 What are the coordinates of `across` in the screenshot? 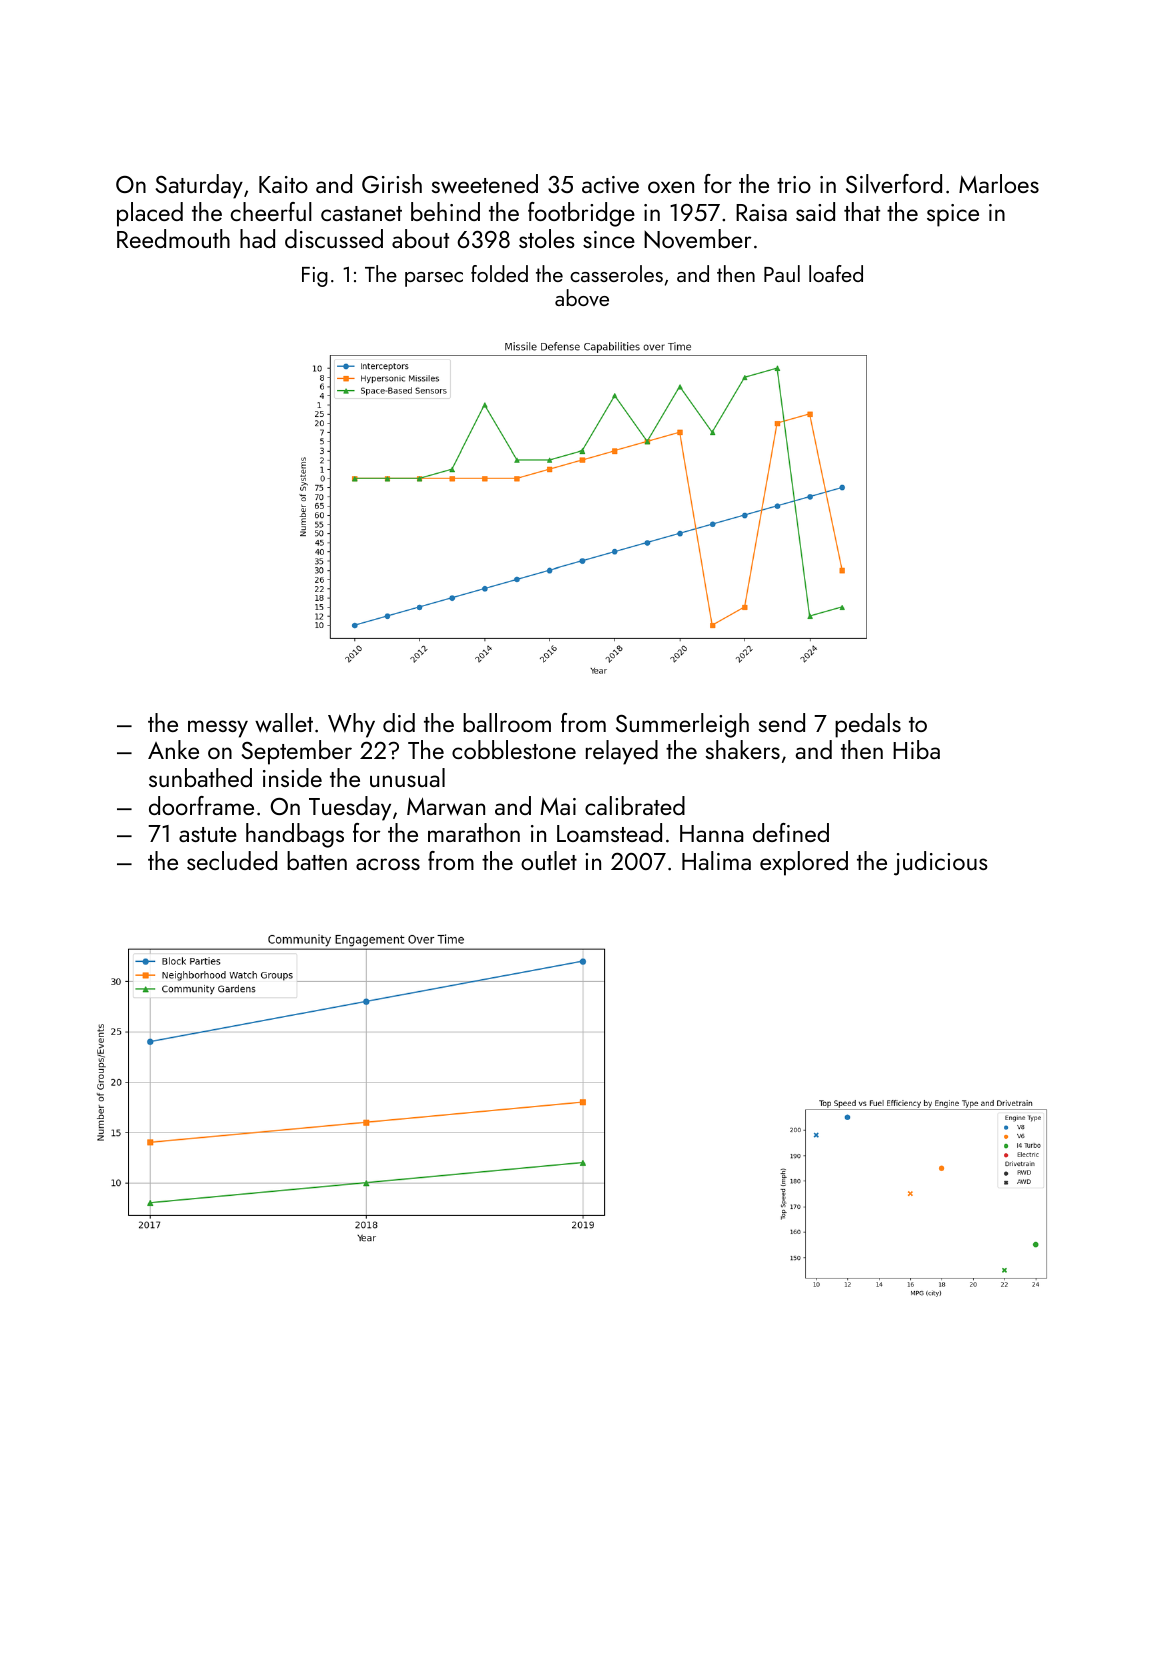 It's located at (388, 864).
